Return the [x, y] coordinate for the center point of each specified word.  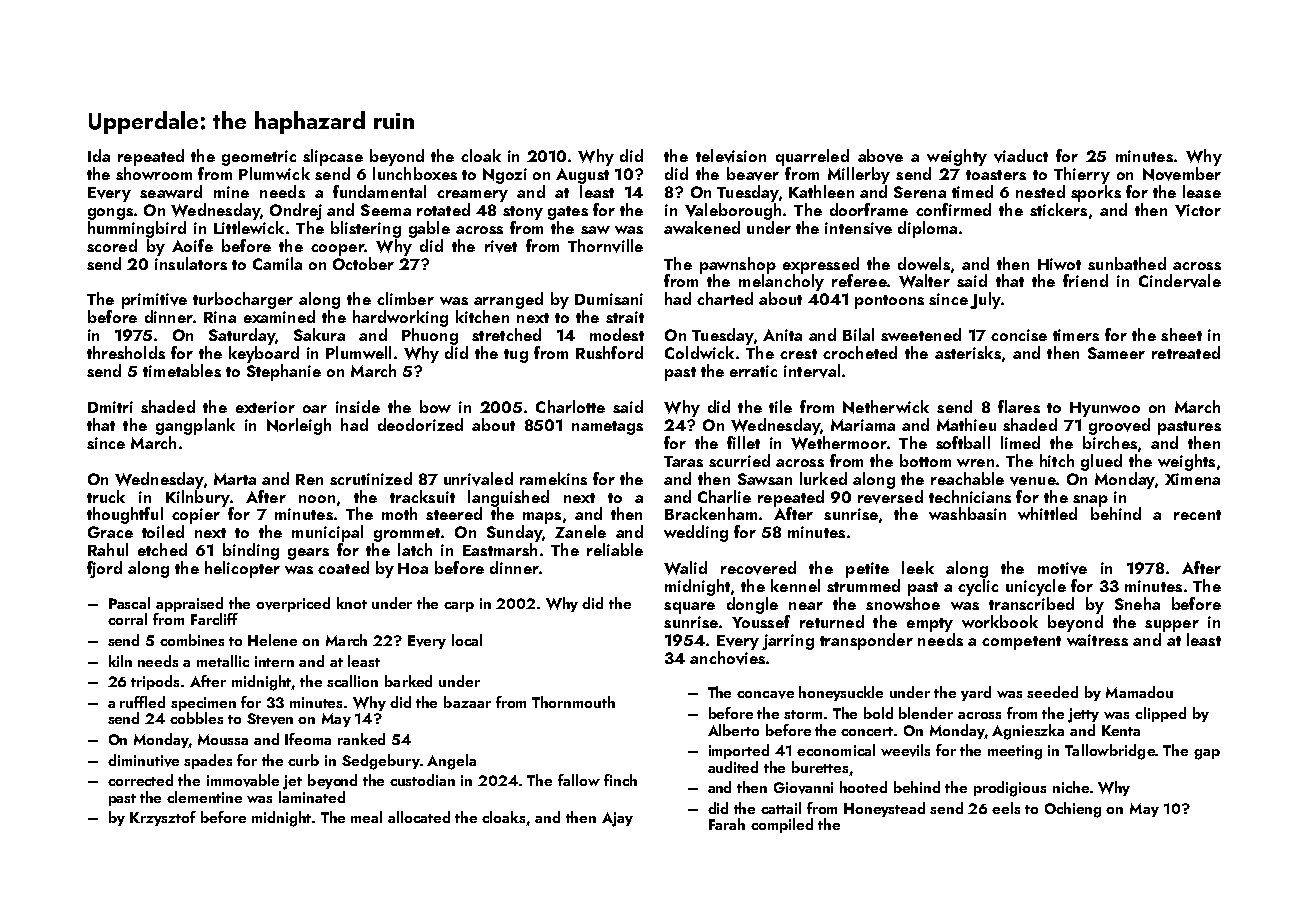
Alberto [733, 730]
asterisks [968, 352]
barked [408, 681]
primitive [154, 301]
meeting [1015, 752]
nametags [607, 428]
